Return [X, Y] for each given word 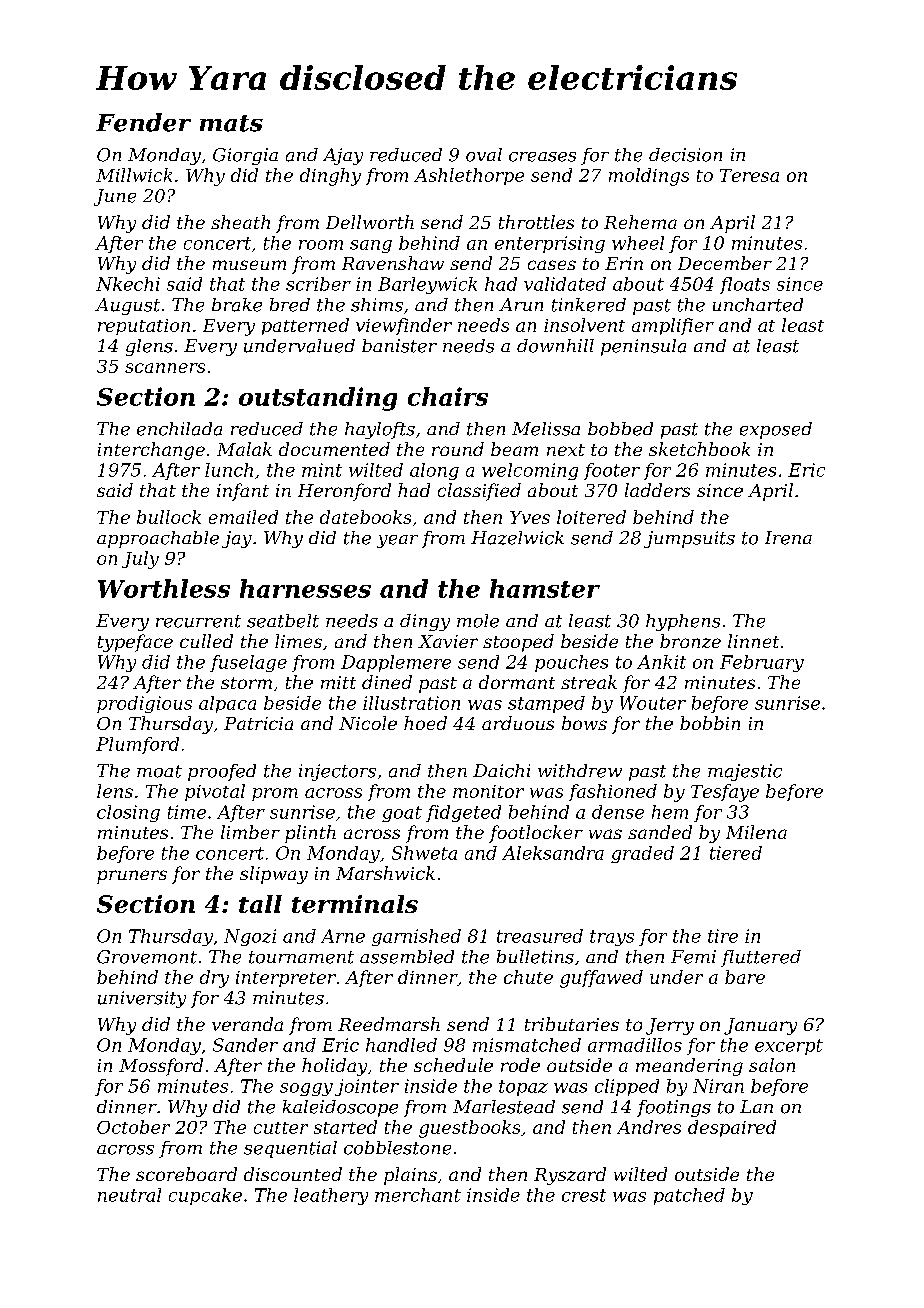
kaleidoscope [340, 1108]
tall [260, 904]
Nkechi [128, 284]
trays [612, 938]
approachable [158, 539]
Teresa [749, 175]
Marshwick [385, 873]
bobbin [710, 723]
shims [377, 305]
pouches [571, 663]
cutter [281, 1128]
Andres [649, 1127]
